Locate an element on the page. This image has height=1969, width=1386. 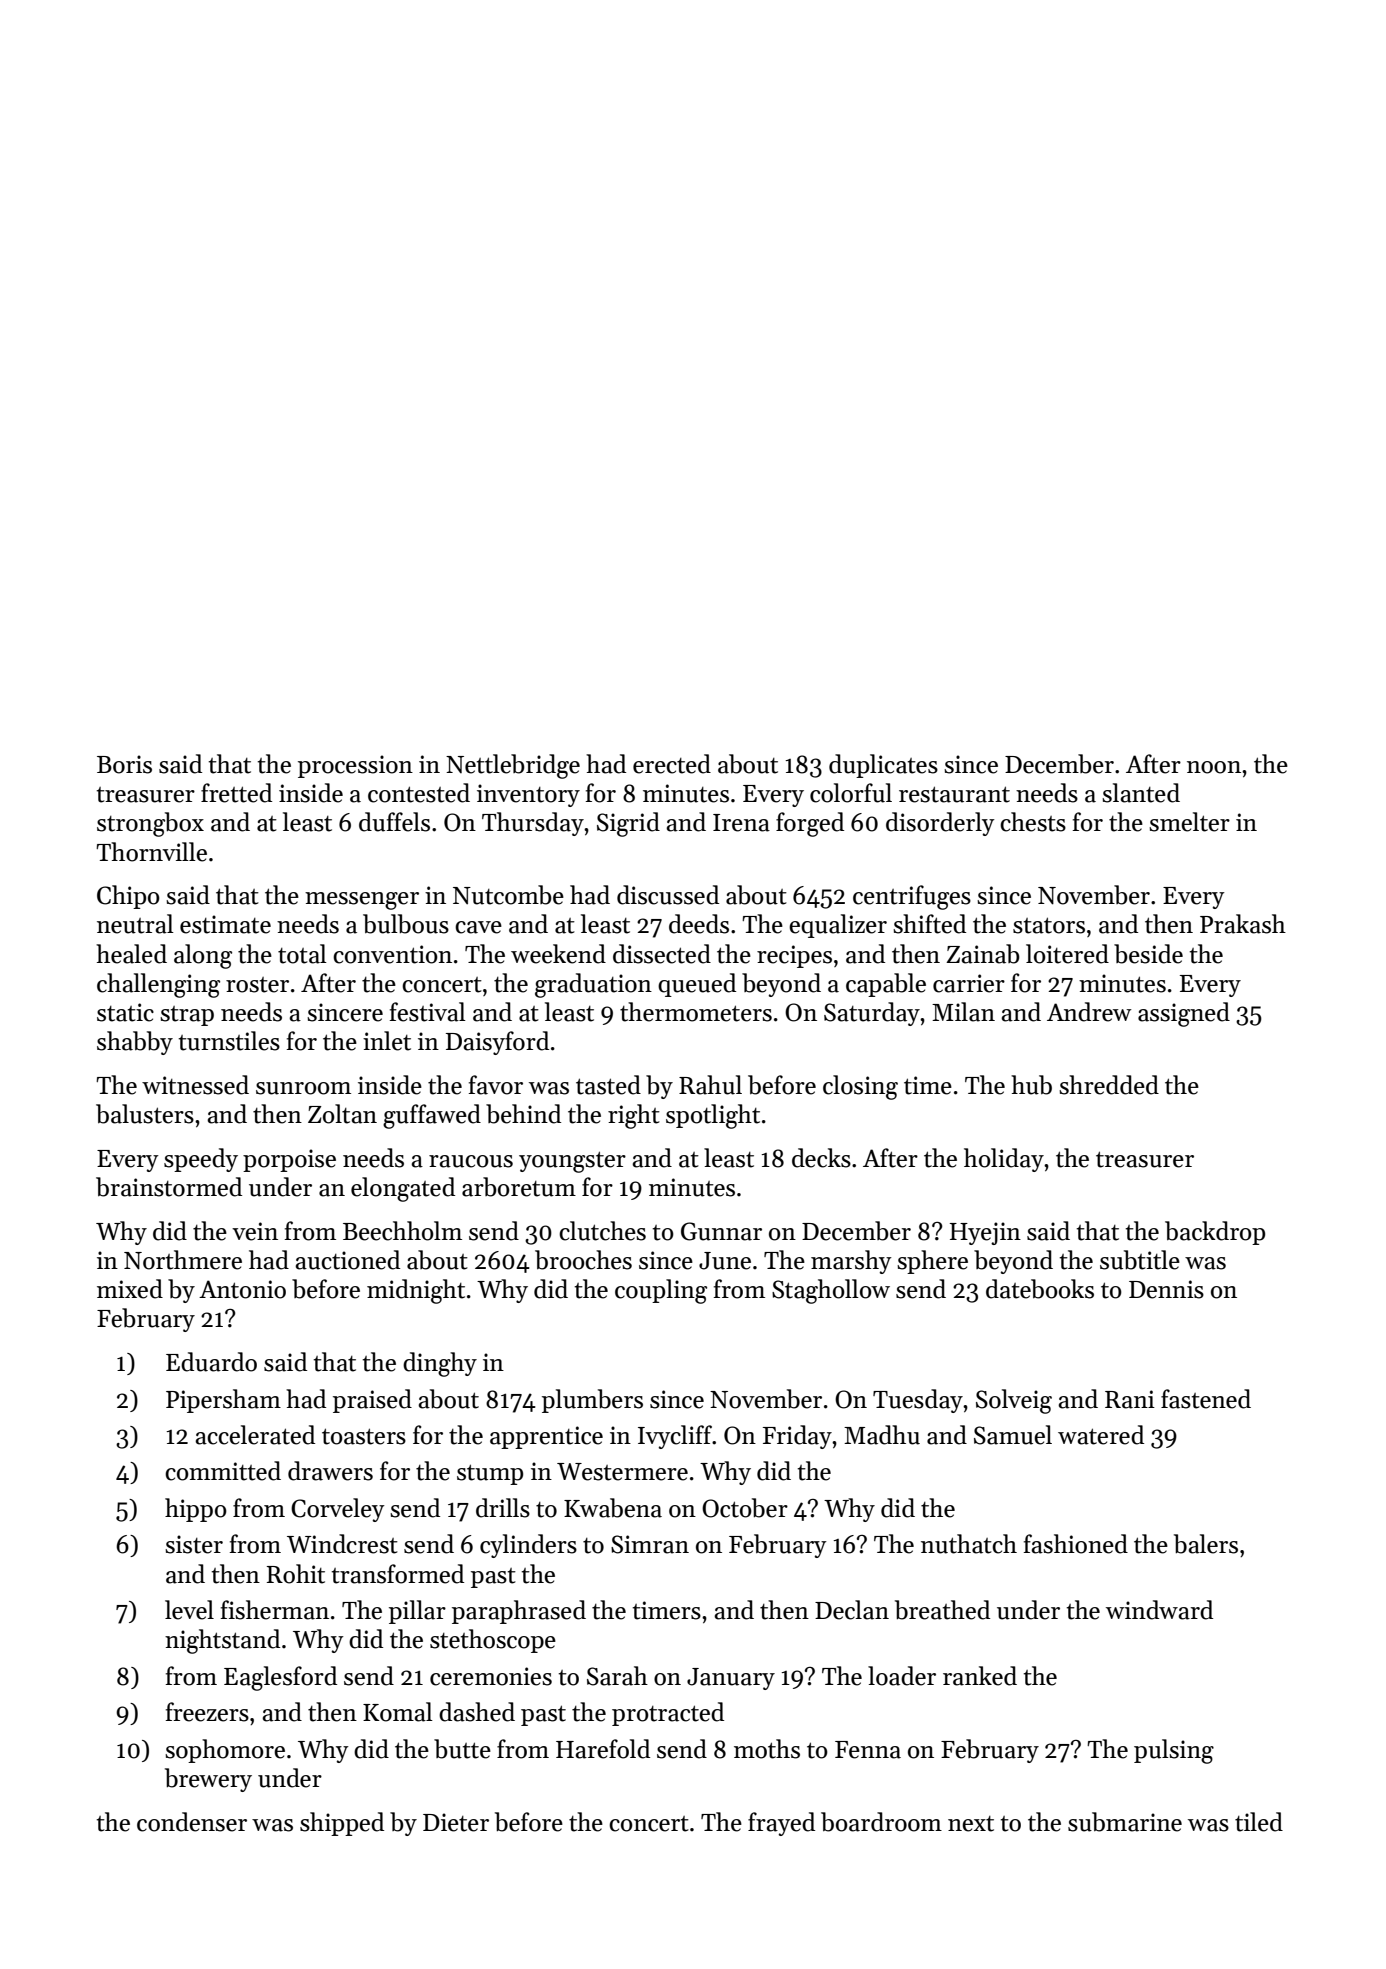
Dennis is located at coordinates (1166, 1289).
